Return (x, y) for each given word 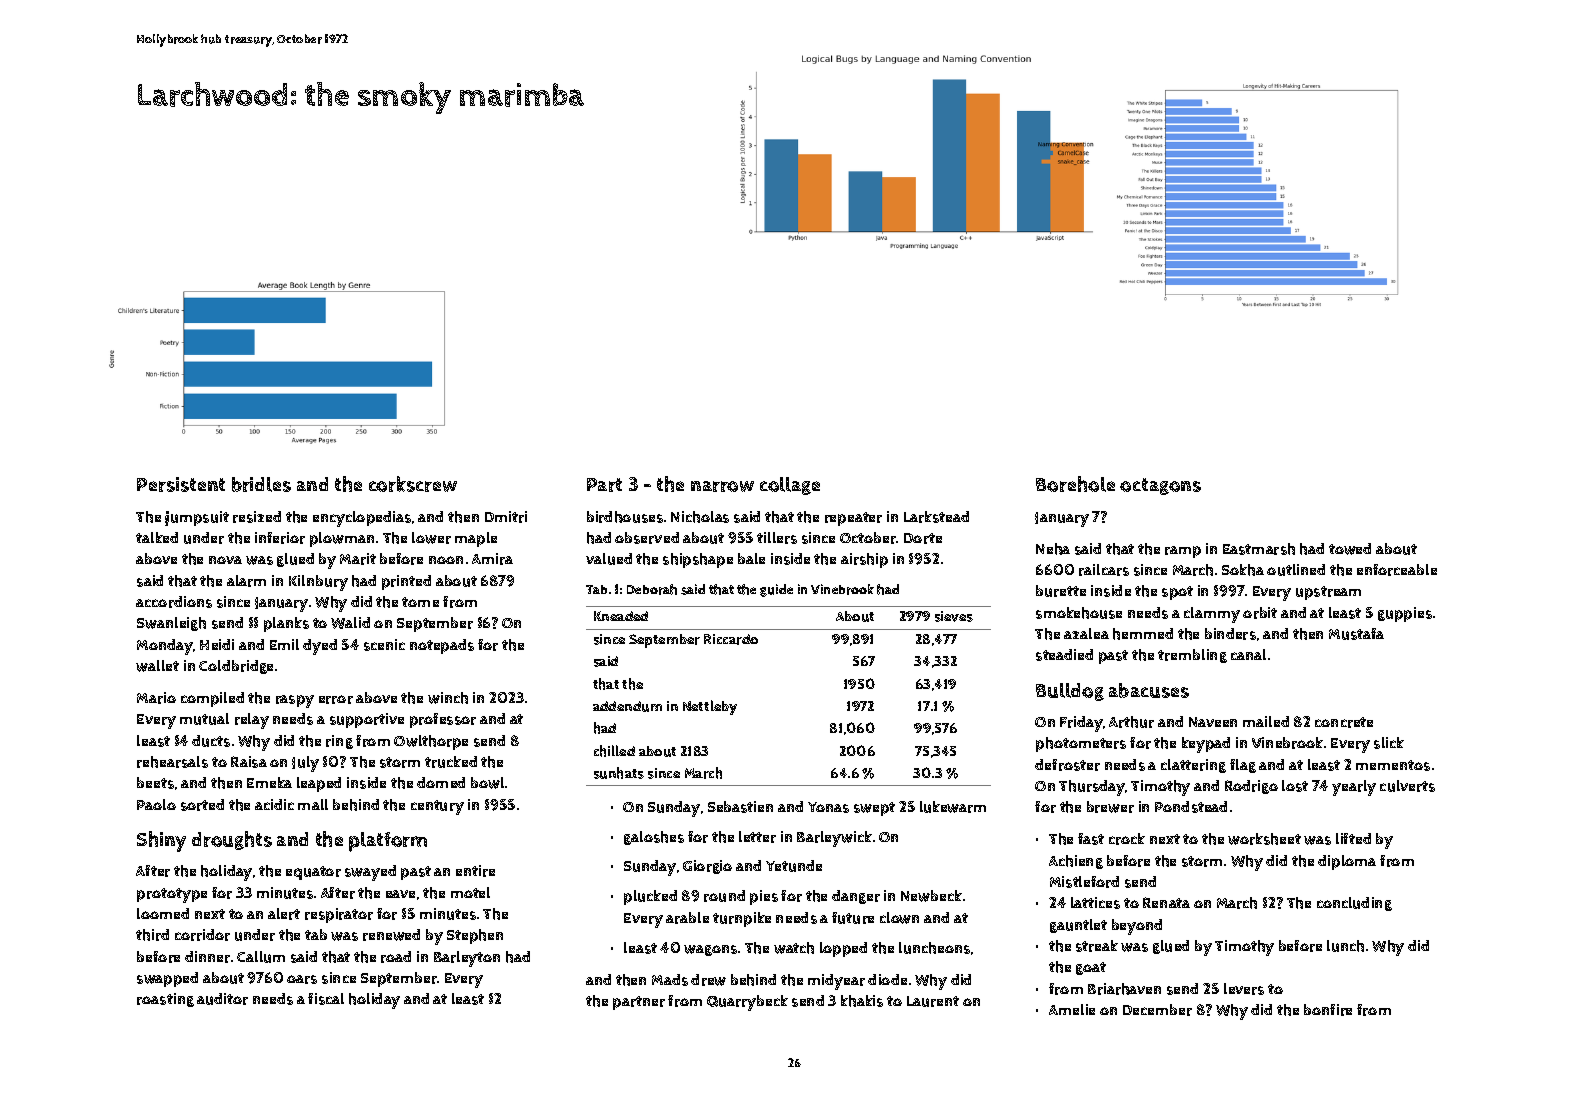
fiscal (326, 999)
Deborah (652, 589)
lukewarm (953, 807)
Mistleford (1084, 882)
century (437, 807)
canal (1248, 654)
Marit (358, 559)
